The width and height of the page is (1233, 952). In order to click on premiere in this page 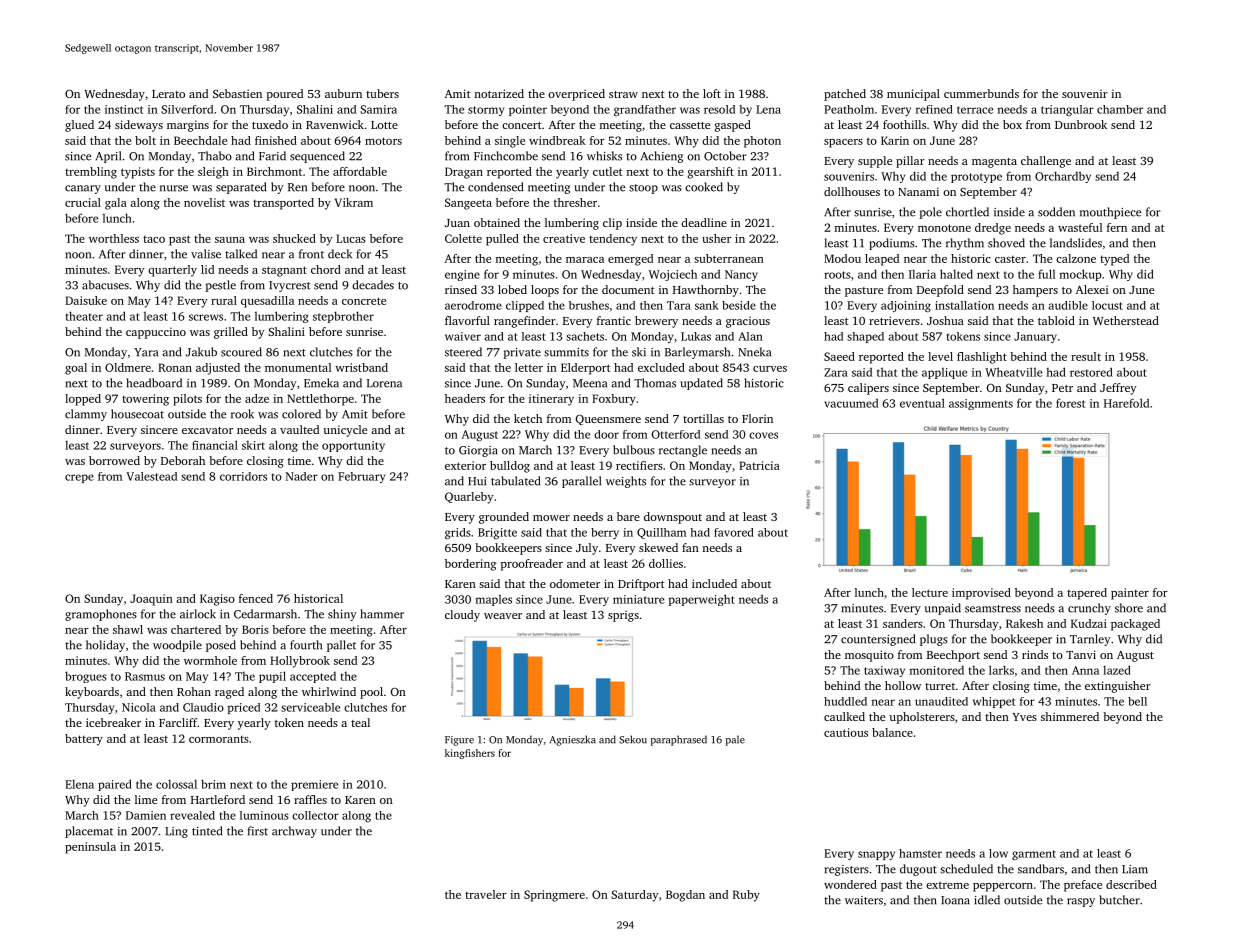, I will do `click(314, 785)`.
